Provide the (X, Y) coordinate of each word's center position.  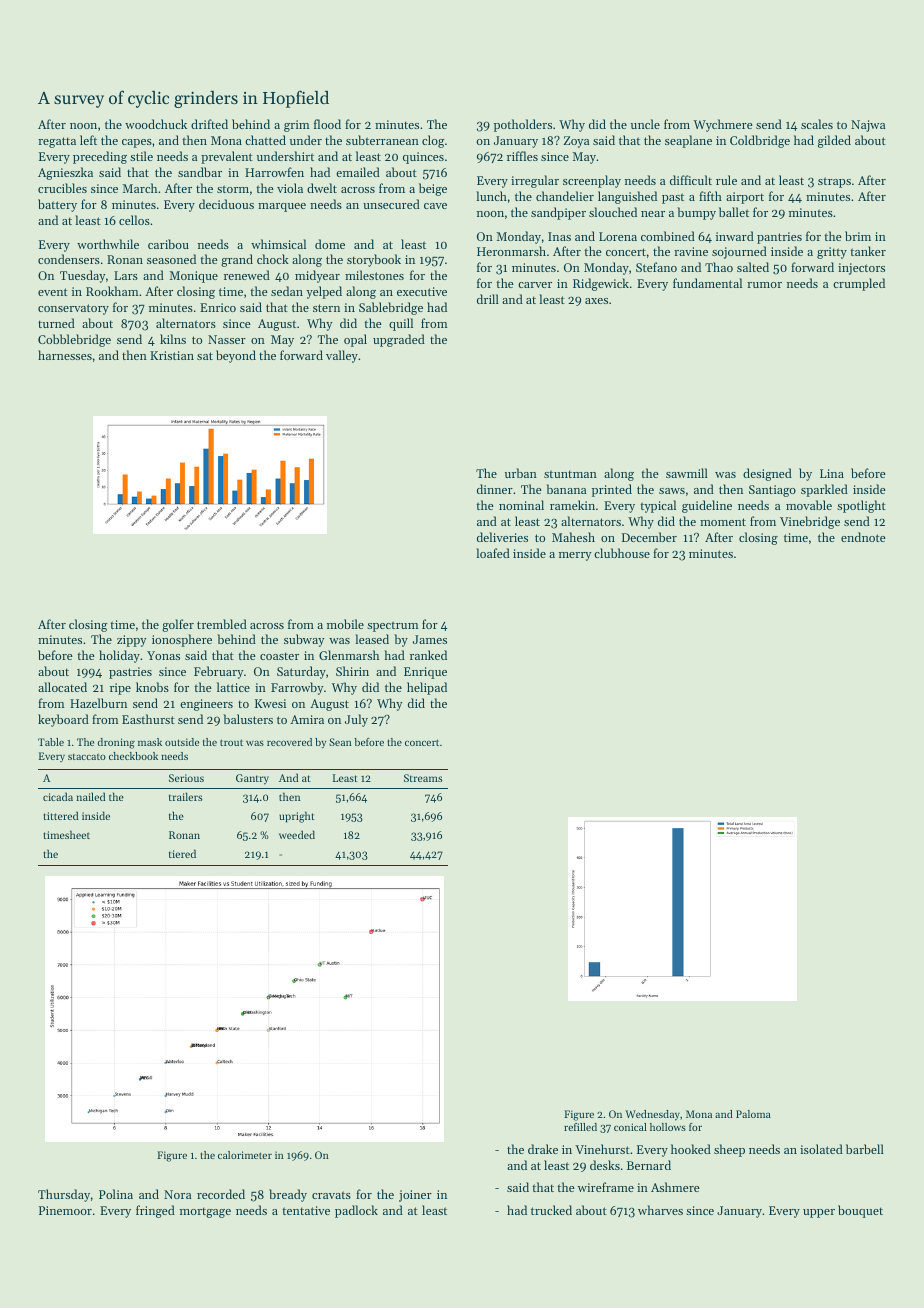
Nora (177, 1194)
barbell (865, 1149)
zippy (132, 641)
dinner (495, 489)
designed (767, 474)
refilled (580, 1127)
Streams (423, 778)
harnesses (65, 355)
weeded (297, 834)
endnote (863, 537)
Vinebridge (810, 522)
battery (57, 205)
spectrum (393, 626)
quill (401, 324)
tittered (60, 815)
